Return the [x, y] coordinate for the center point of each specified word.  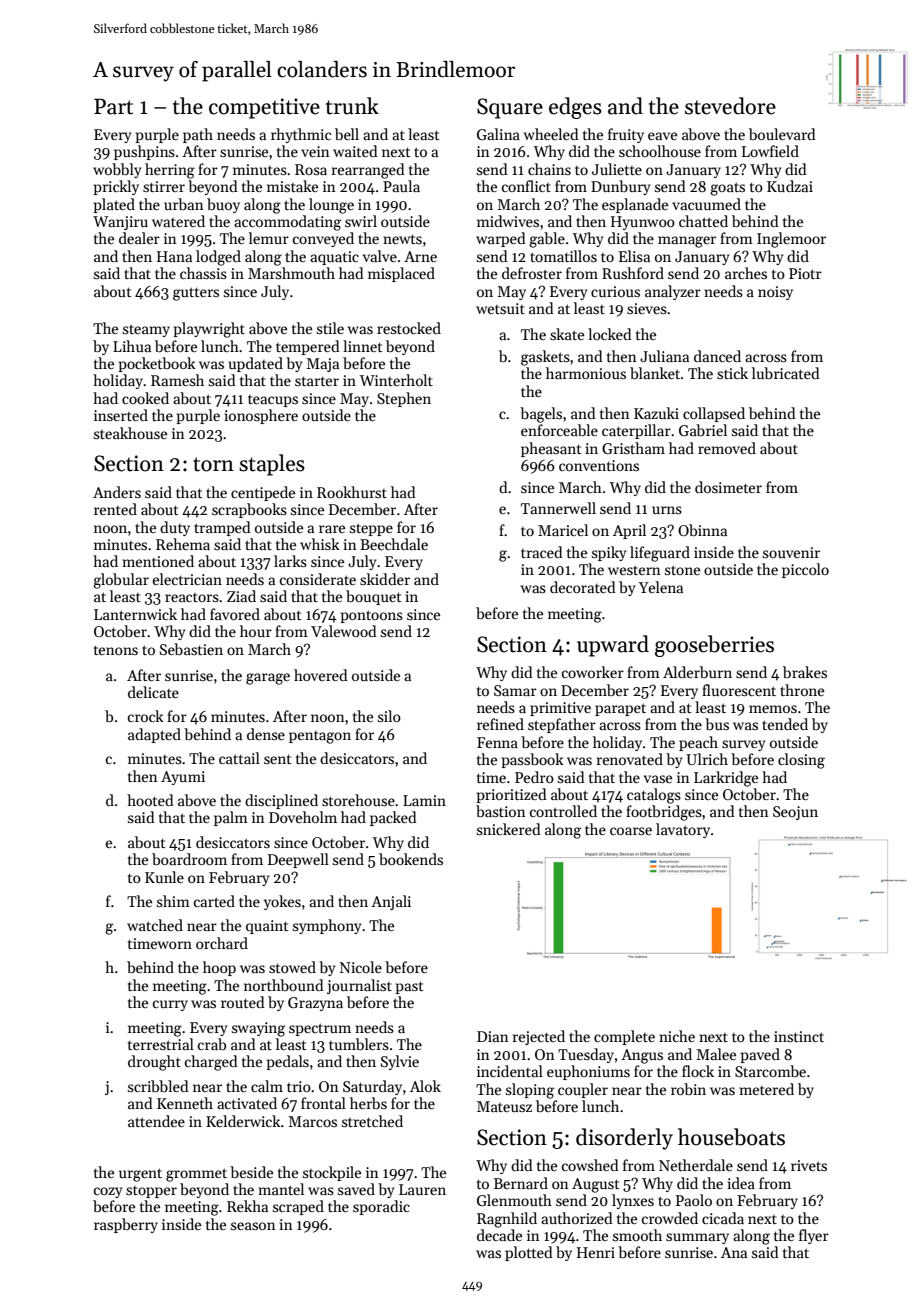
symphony [327, 926]
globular [121, 581]
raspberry [126, 1225]
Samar [515, 690]
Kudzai [790, 186]
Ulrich [707, 759]
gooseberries [714, 646]
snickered [509, 829]
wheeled [551, 134]
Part [113, 106]
